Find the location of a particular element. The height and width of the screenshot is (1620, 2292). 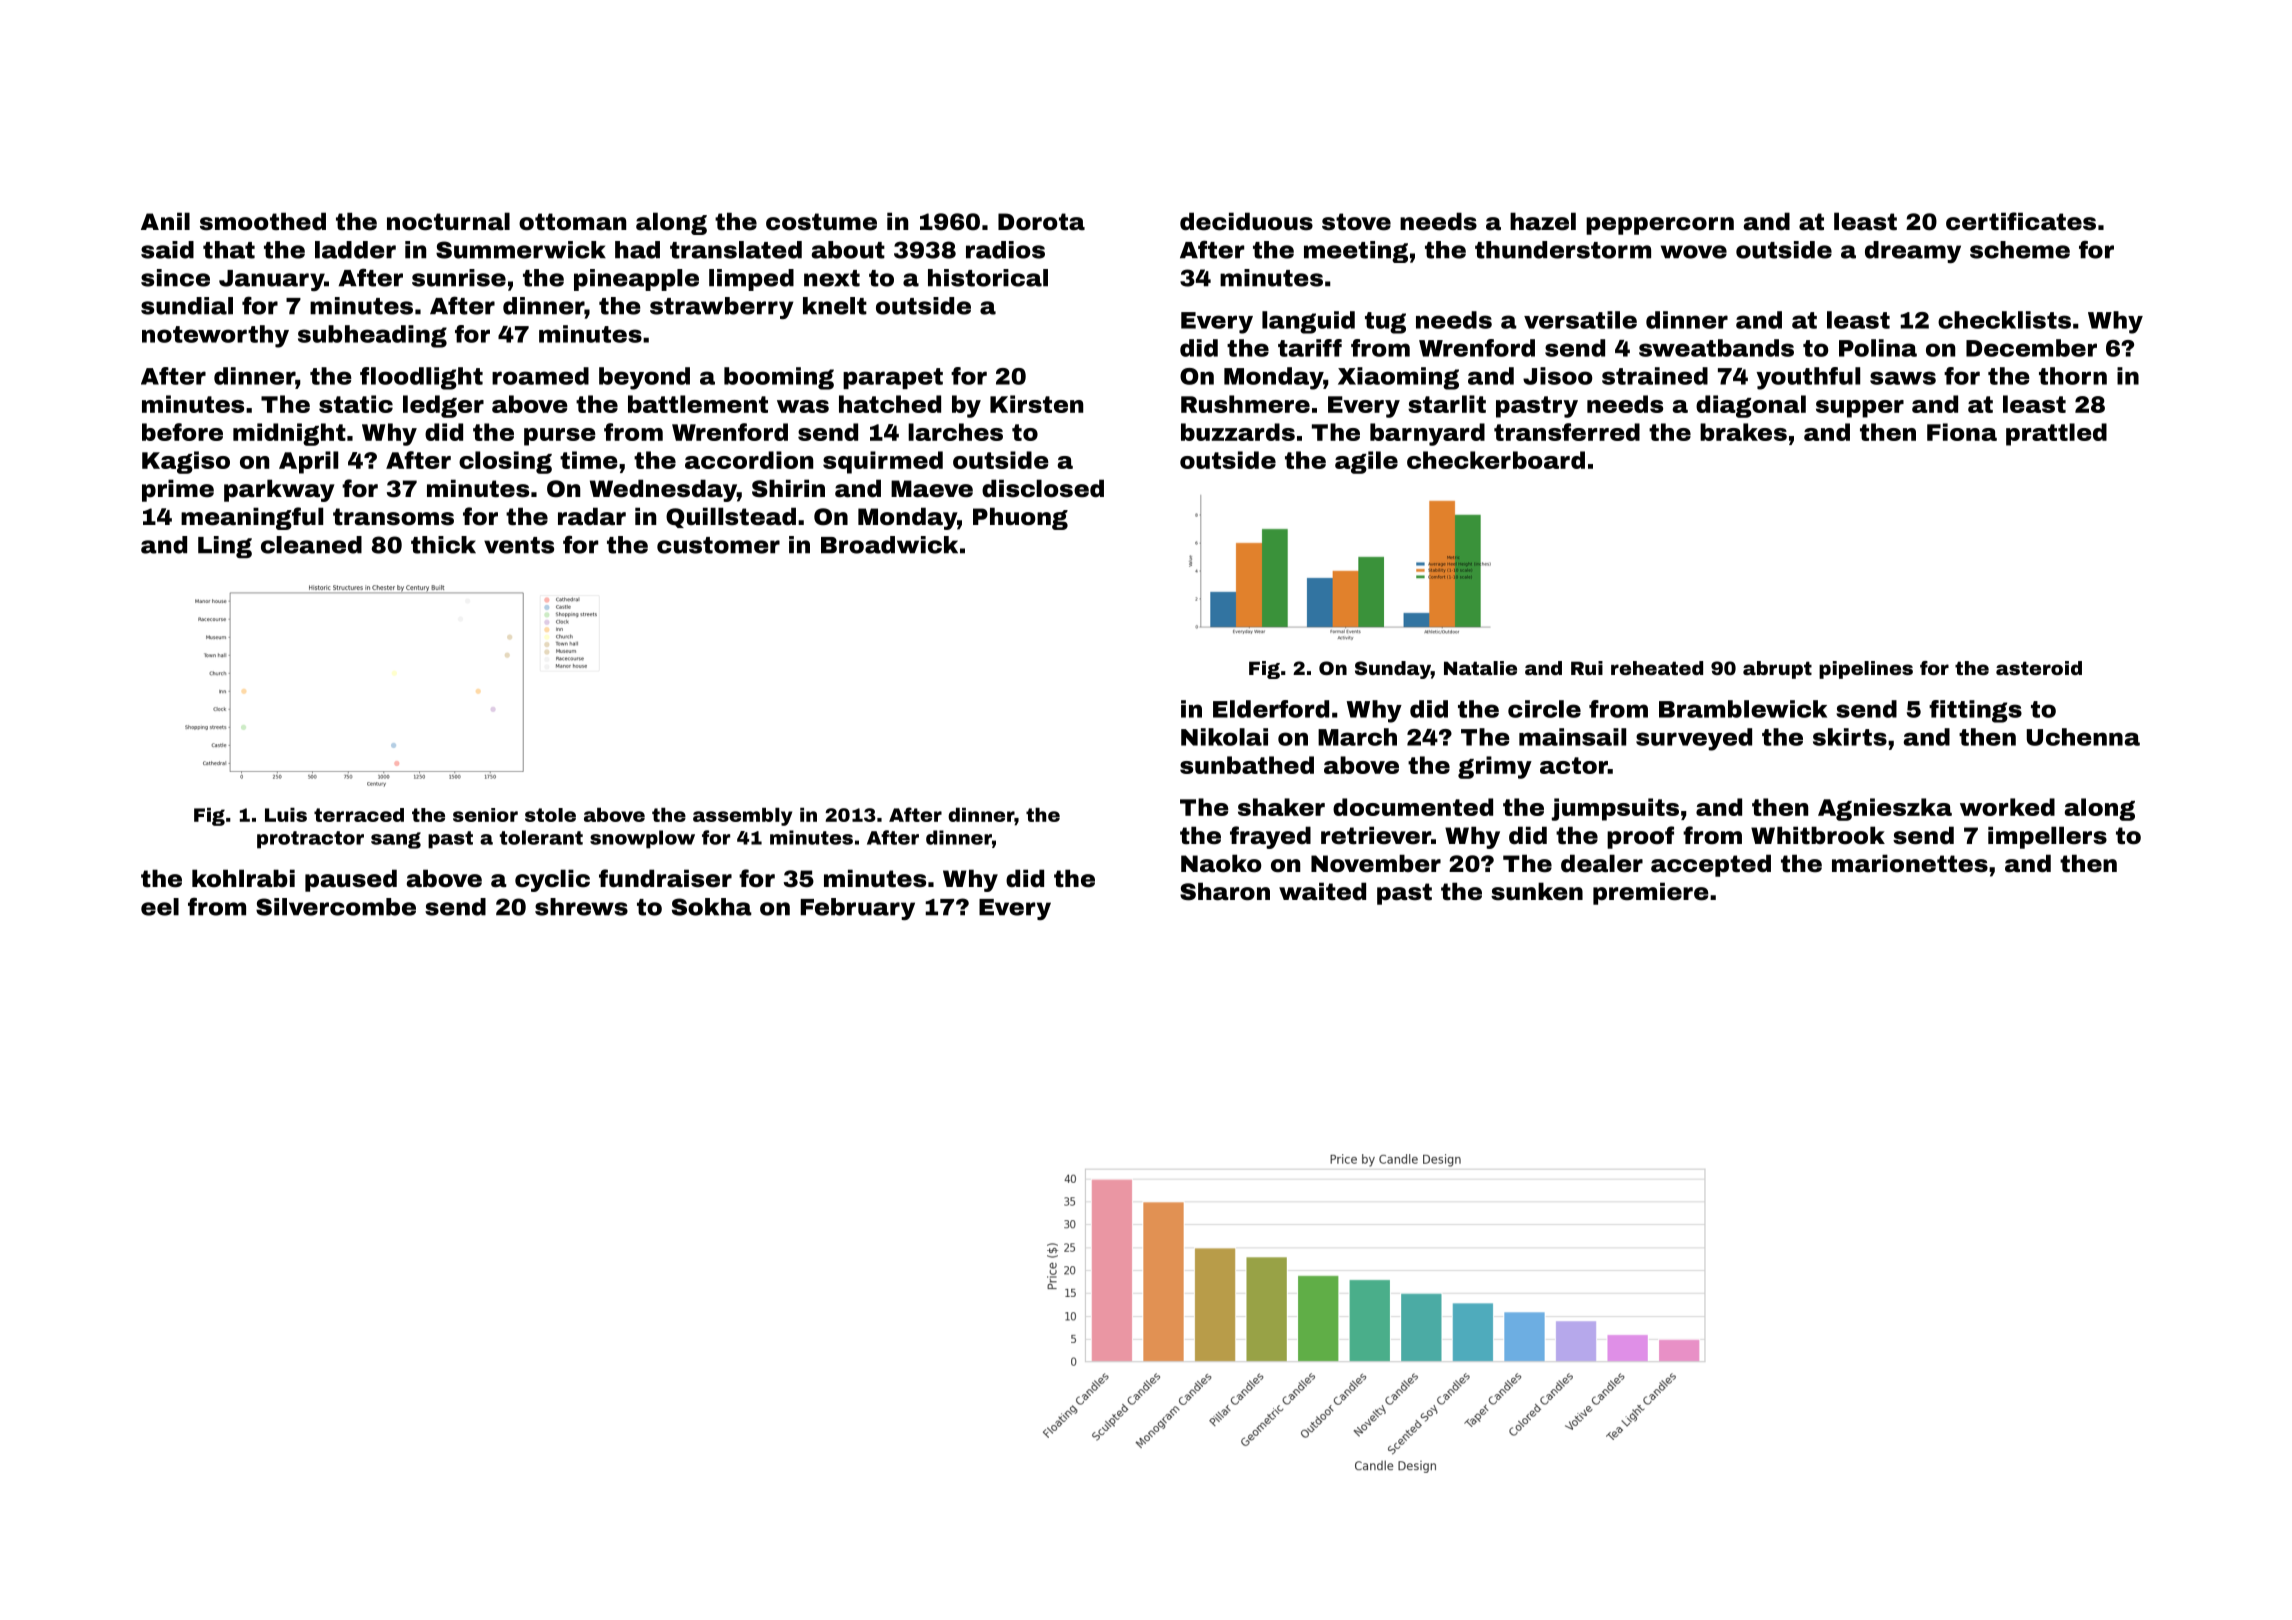

roamed is located at coordinates (540, 376).
